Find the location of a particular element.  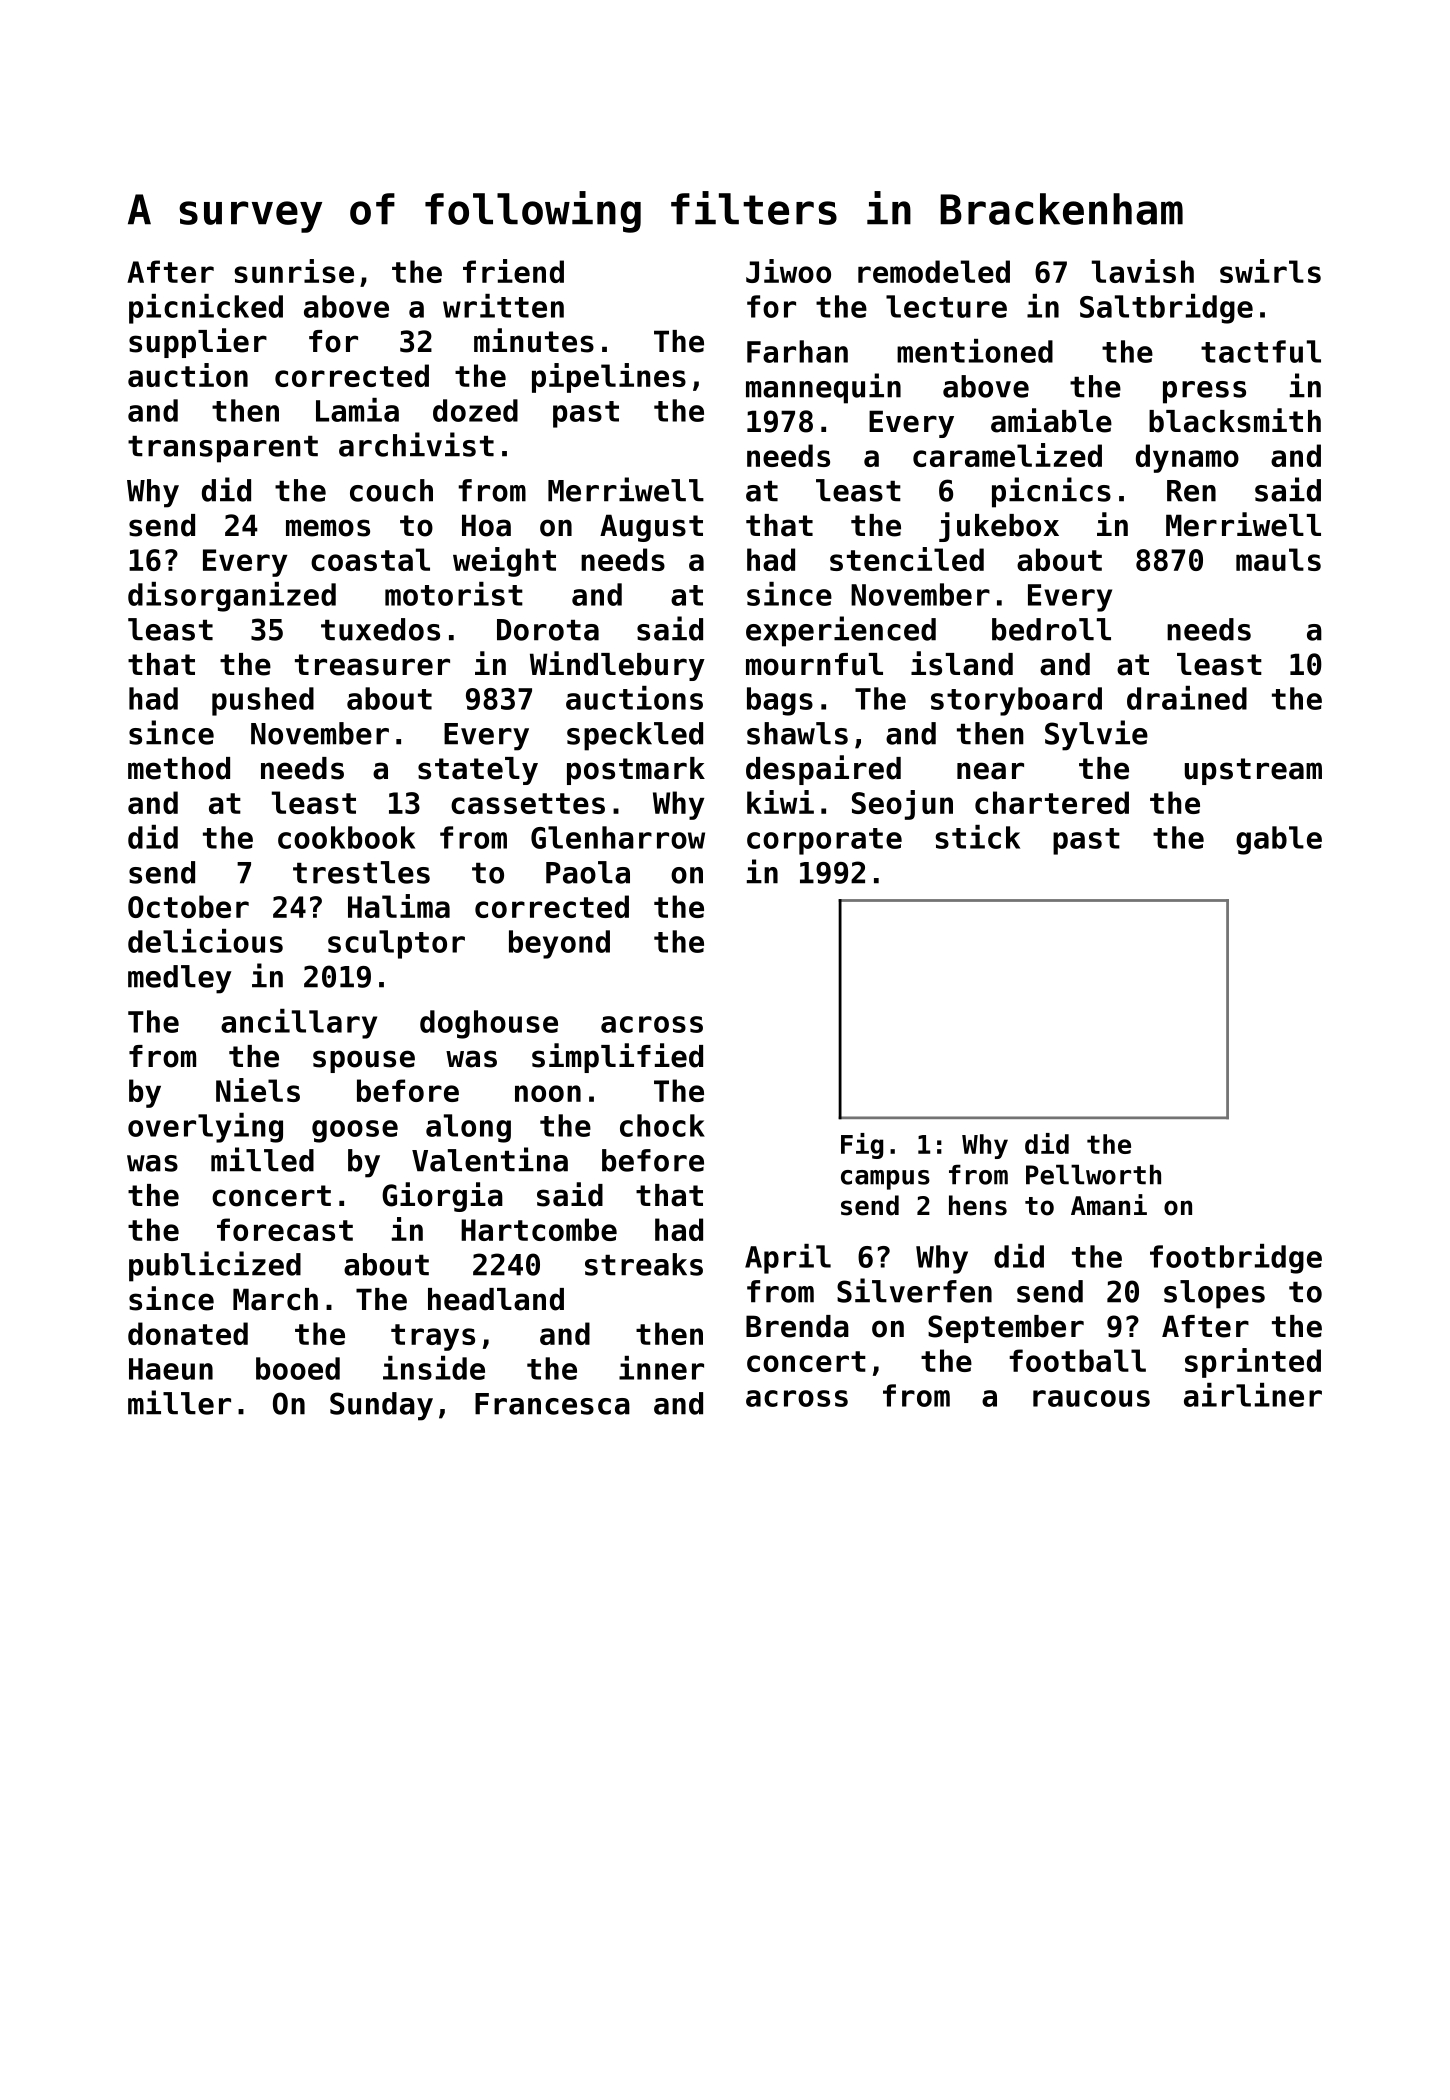

Brenda is located at coordinates (797, 1326).
